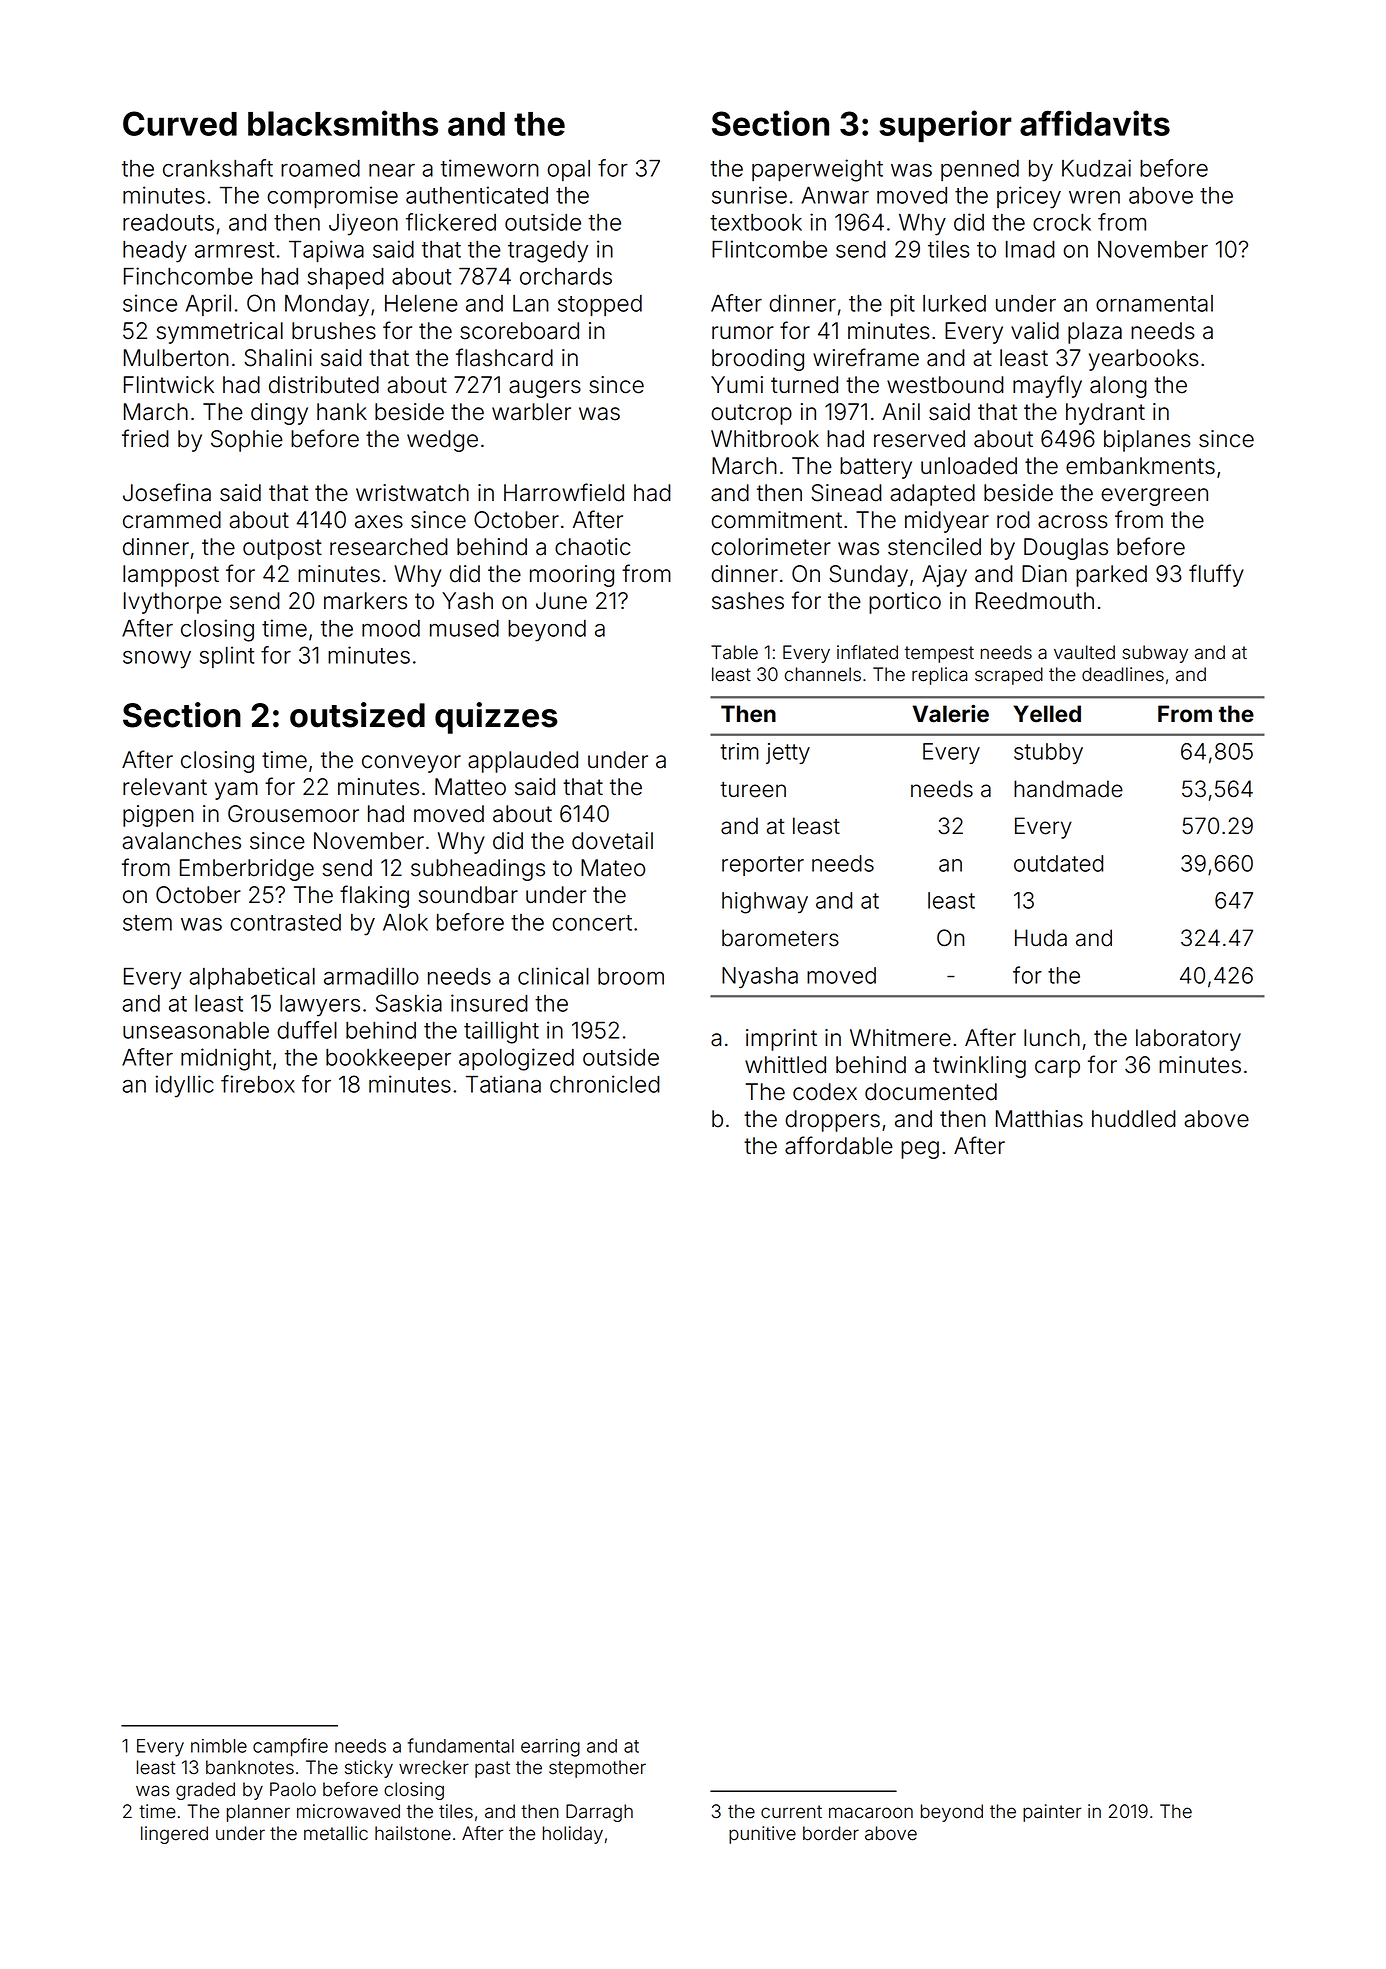 This screenshot has height=1969, width=1386. What do you see at coordinates (573, 1835) in the screenshot?
I see `holiday` at bounding box center [573, 1835].
